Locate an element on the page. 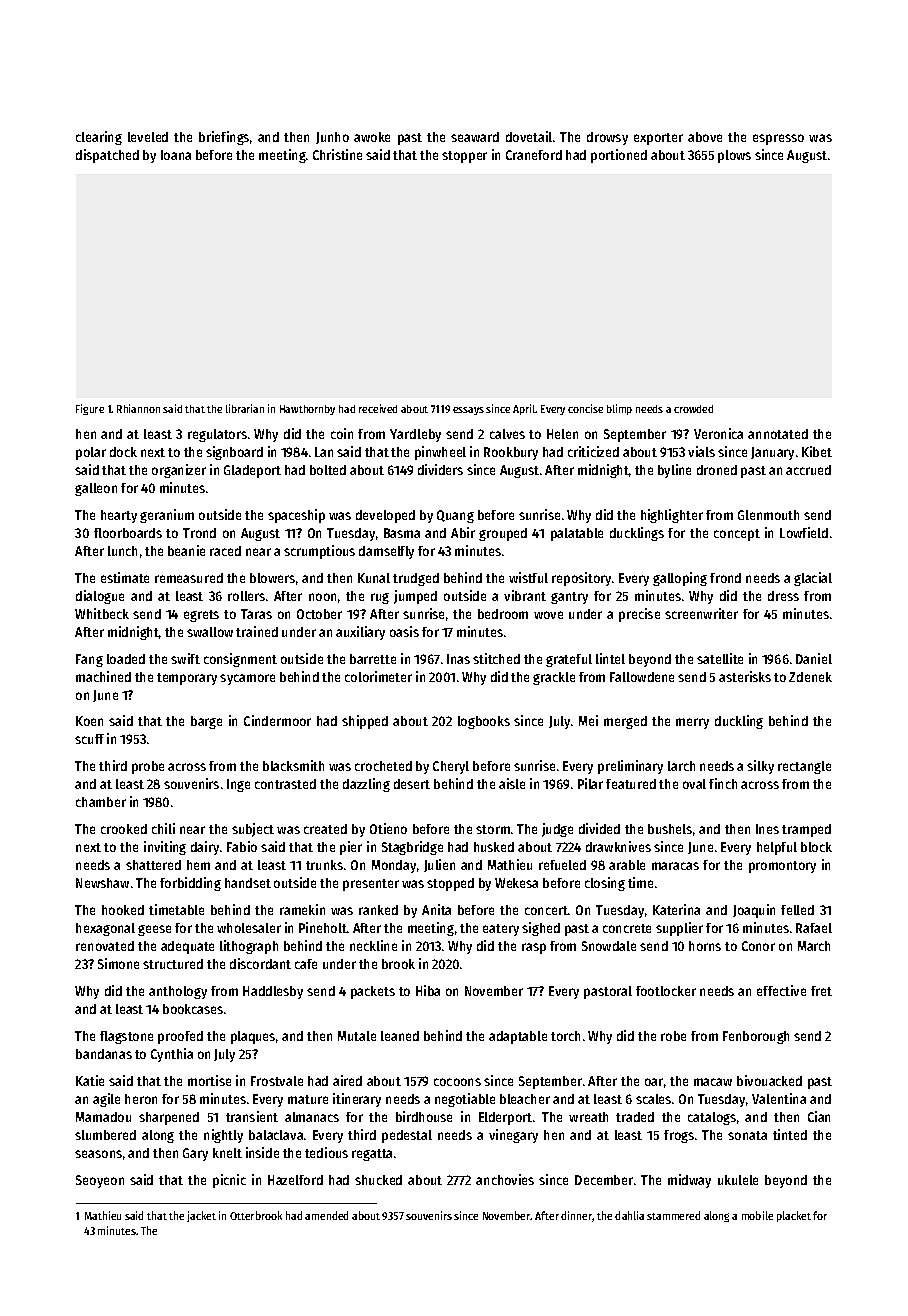 Image resolution: width=908 pixels, height=1316 pixels. dialogue is located at coordinates (100, 597).
